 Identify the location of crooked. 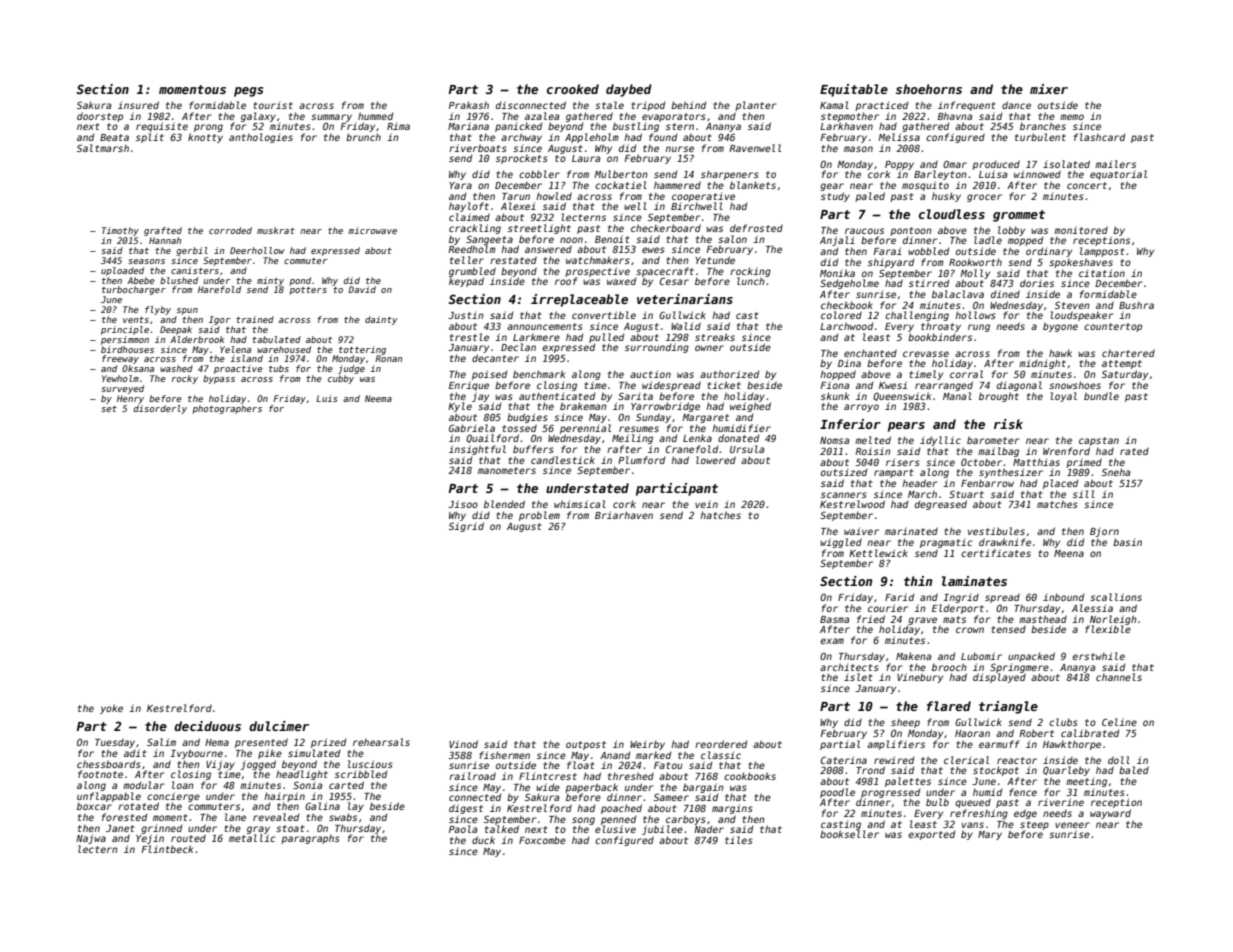
(573, 89).
